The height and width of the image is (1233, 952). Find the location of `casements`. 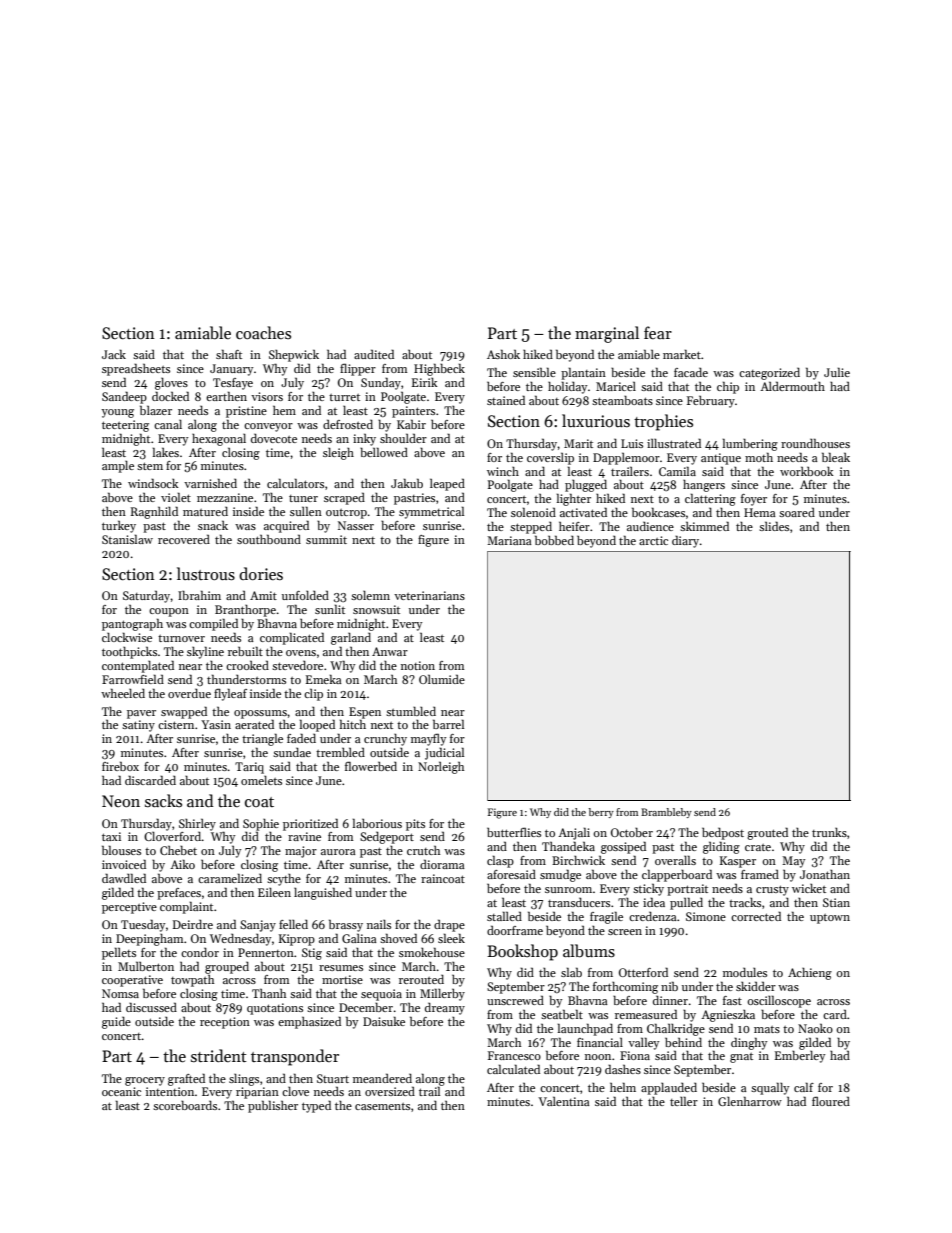

casements is located at coordinates (382, 1106).
